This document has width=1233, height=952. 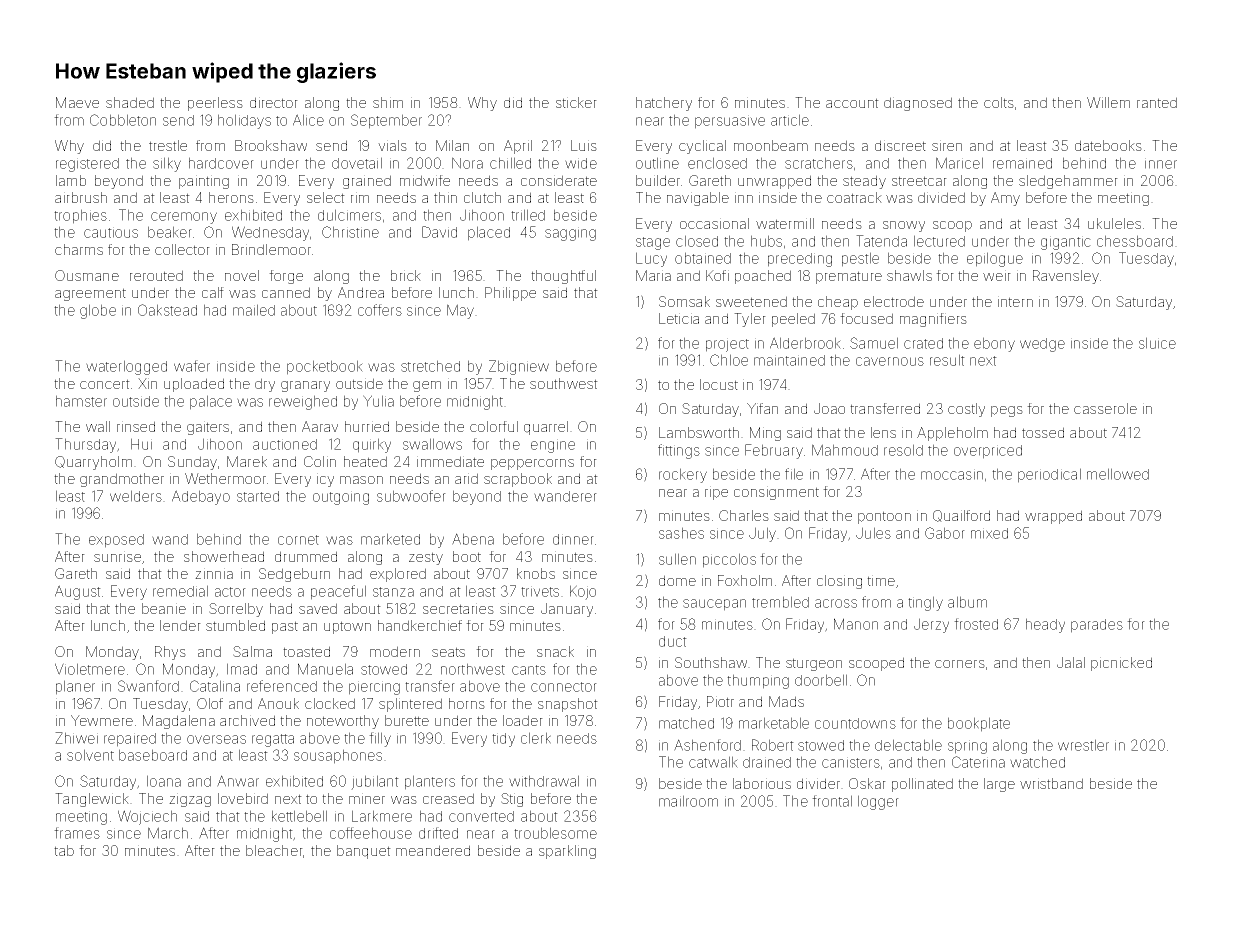 I want to click on Jules, so click(x=873, y=533).
